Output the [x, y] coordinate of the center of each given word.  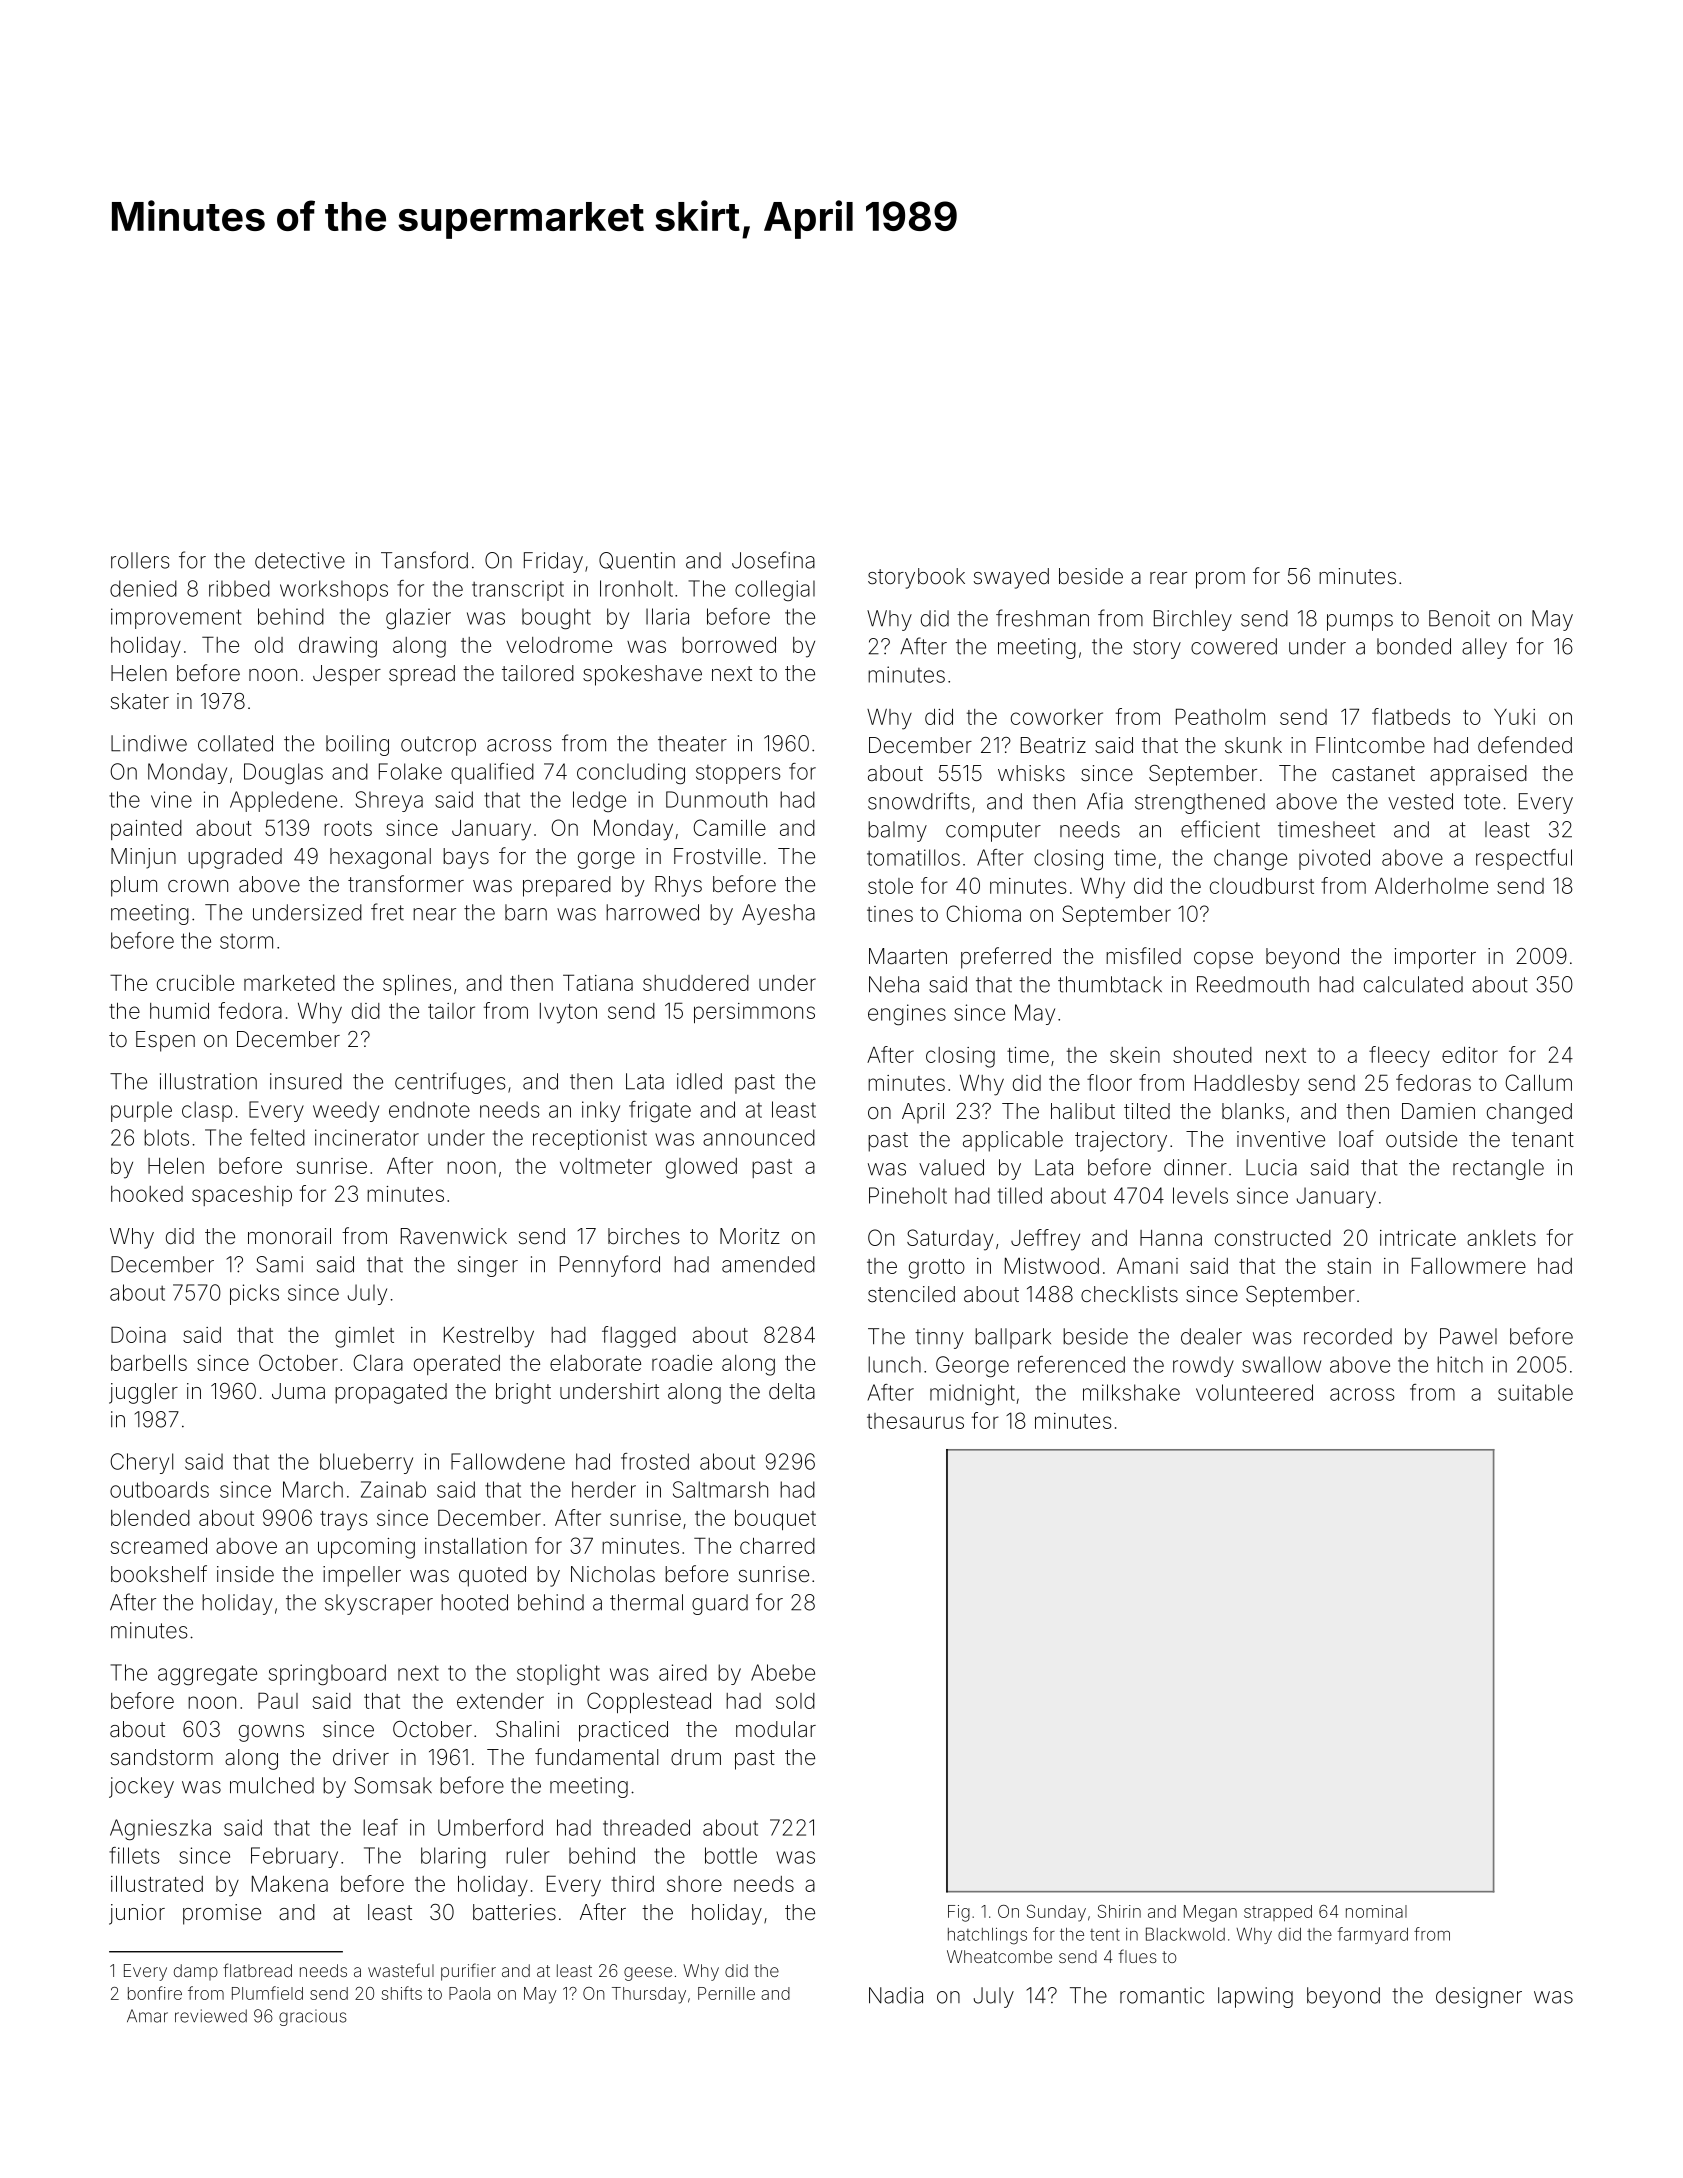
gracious [313, 2017]
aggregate [207, 1675]
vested [1420, 801]
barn [526, 912]
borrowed [729, 645]
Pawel [1468, 1336]
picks [254, 1294]
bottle [731, 1855]
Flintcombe [1370, 745]
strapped [1278, 1913]
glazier [418, 618]
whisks [1031, 773]
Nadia [896, 1995]
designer [1479, 1997]
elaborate [595, 1363]
